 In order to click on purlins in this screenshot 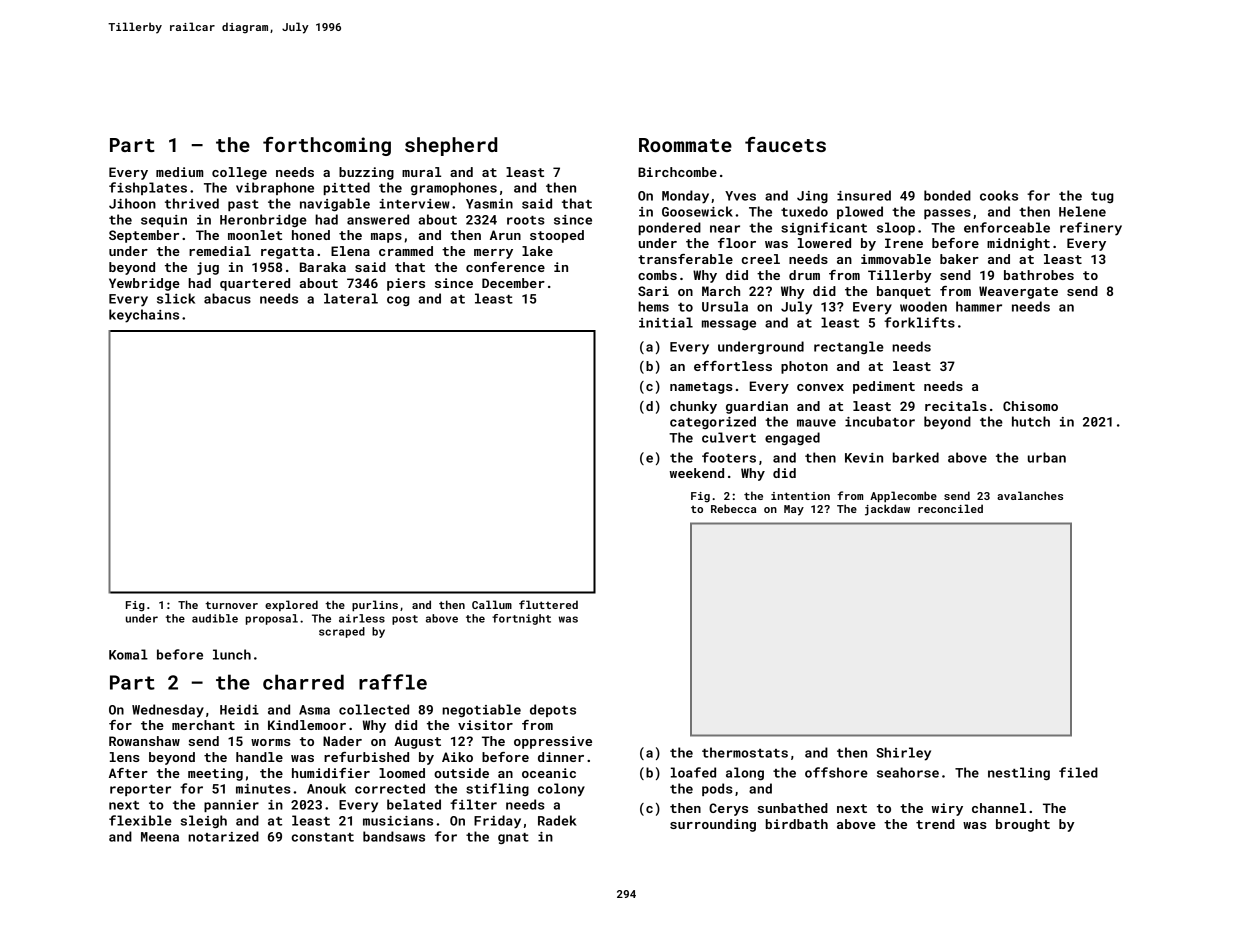, I will do `click(375, 606)`.
